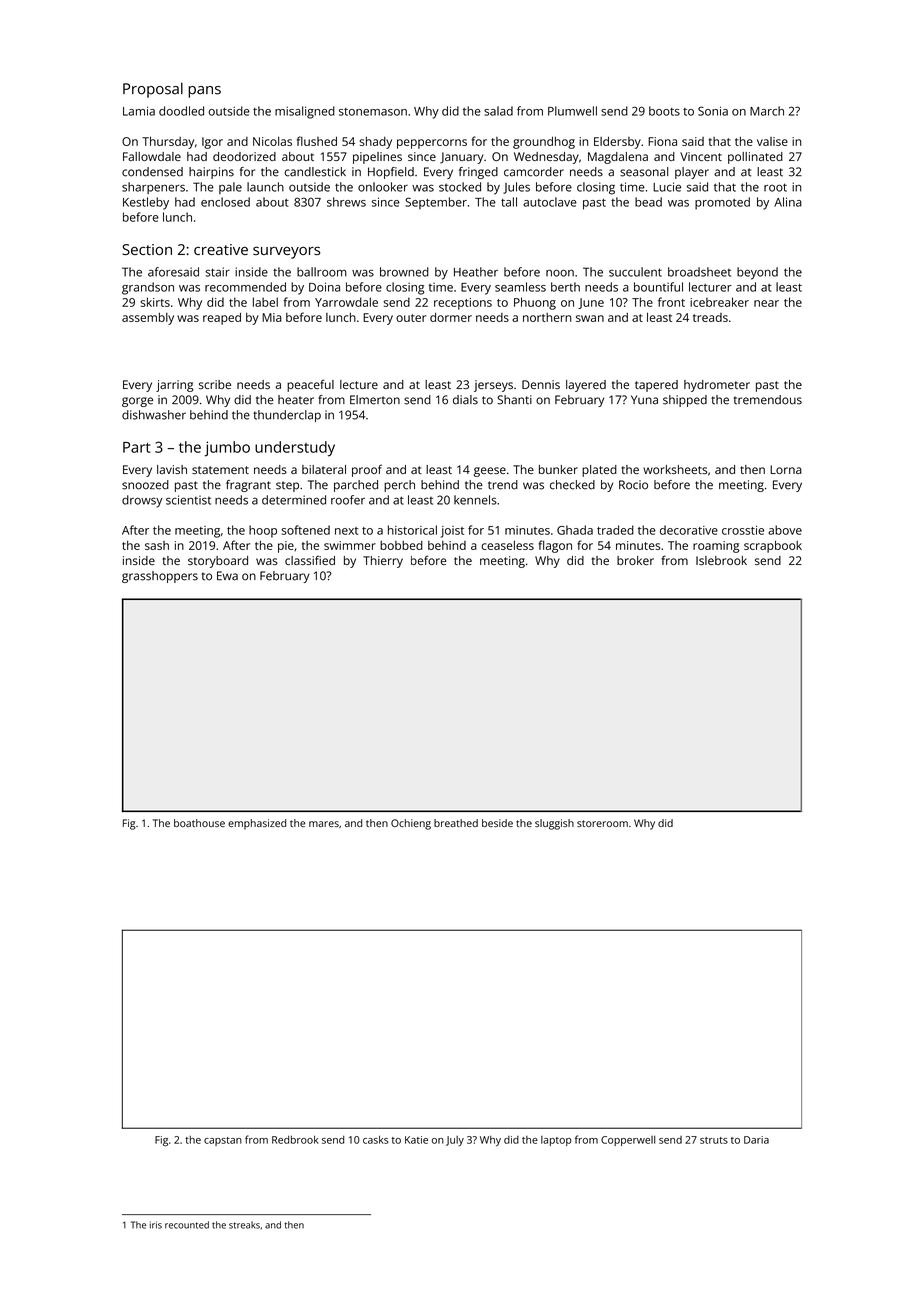 This page has width=924, height=1308. I want to click on broker, so click(635, 560).
